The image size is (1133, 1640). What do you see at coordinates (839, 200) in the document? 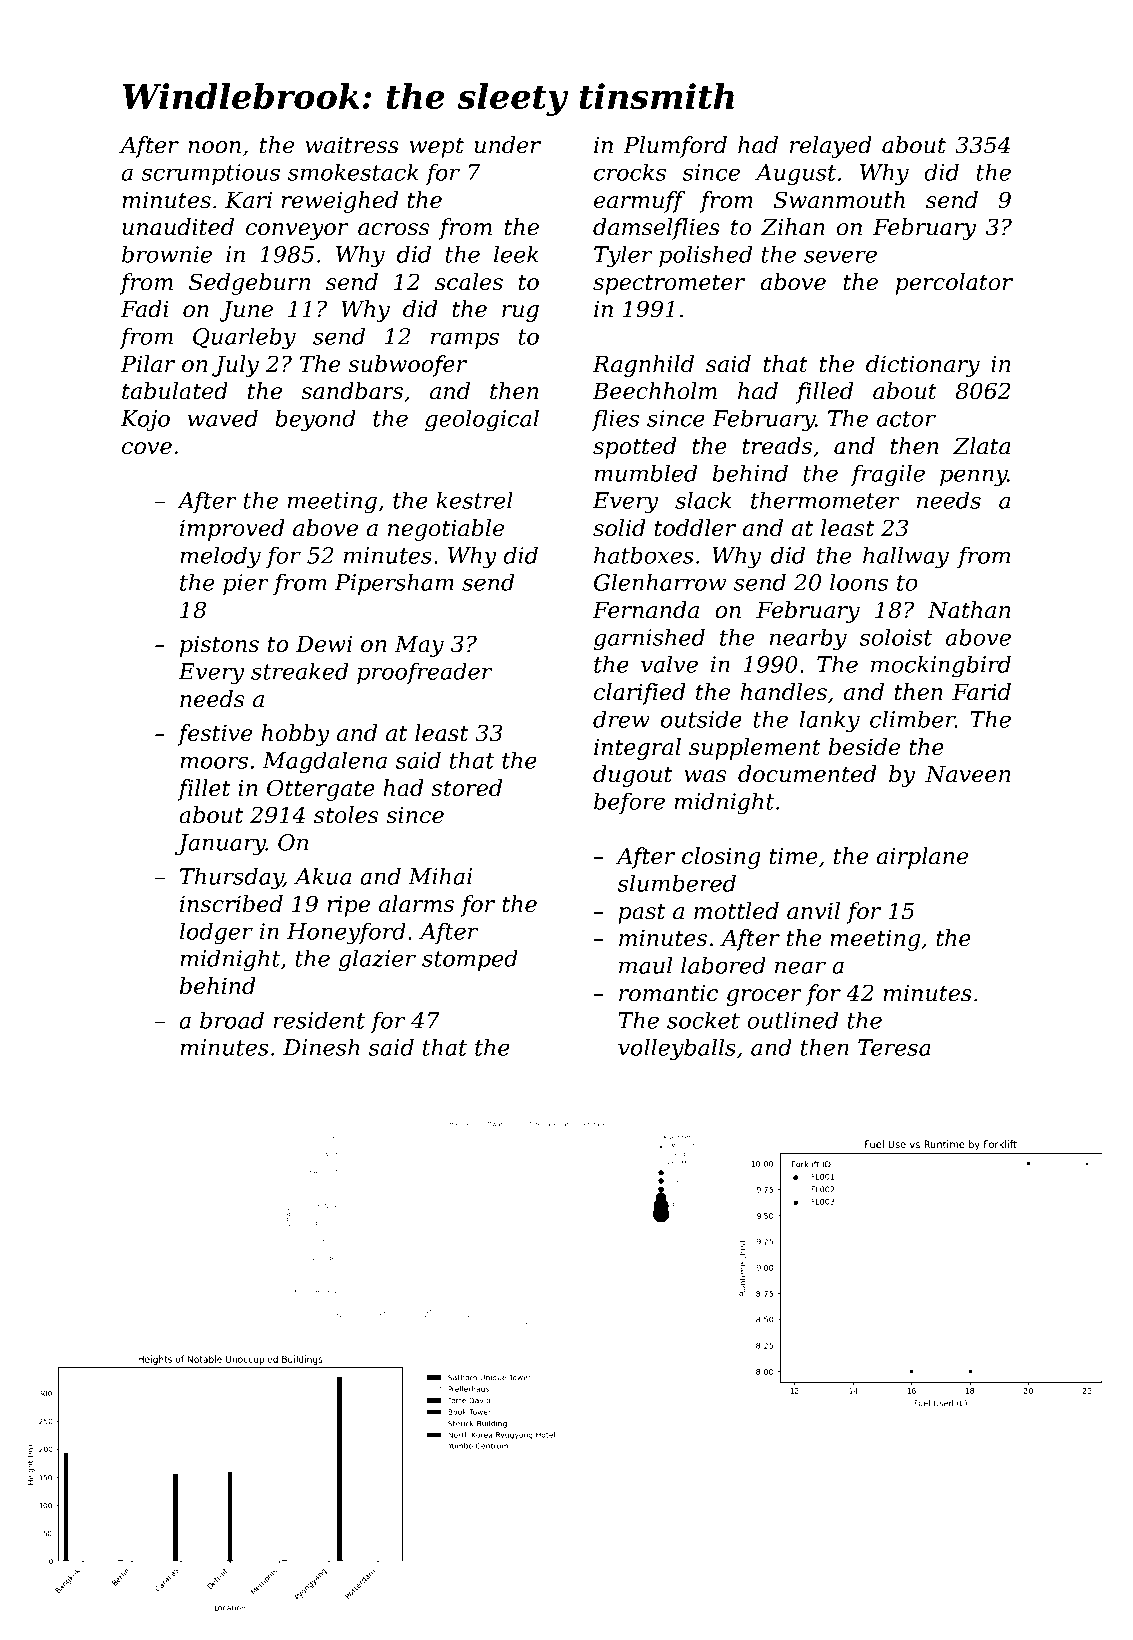
I see `Swanmouth` at bounding box center [839, 200].
